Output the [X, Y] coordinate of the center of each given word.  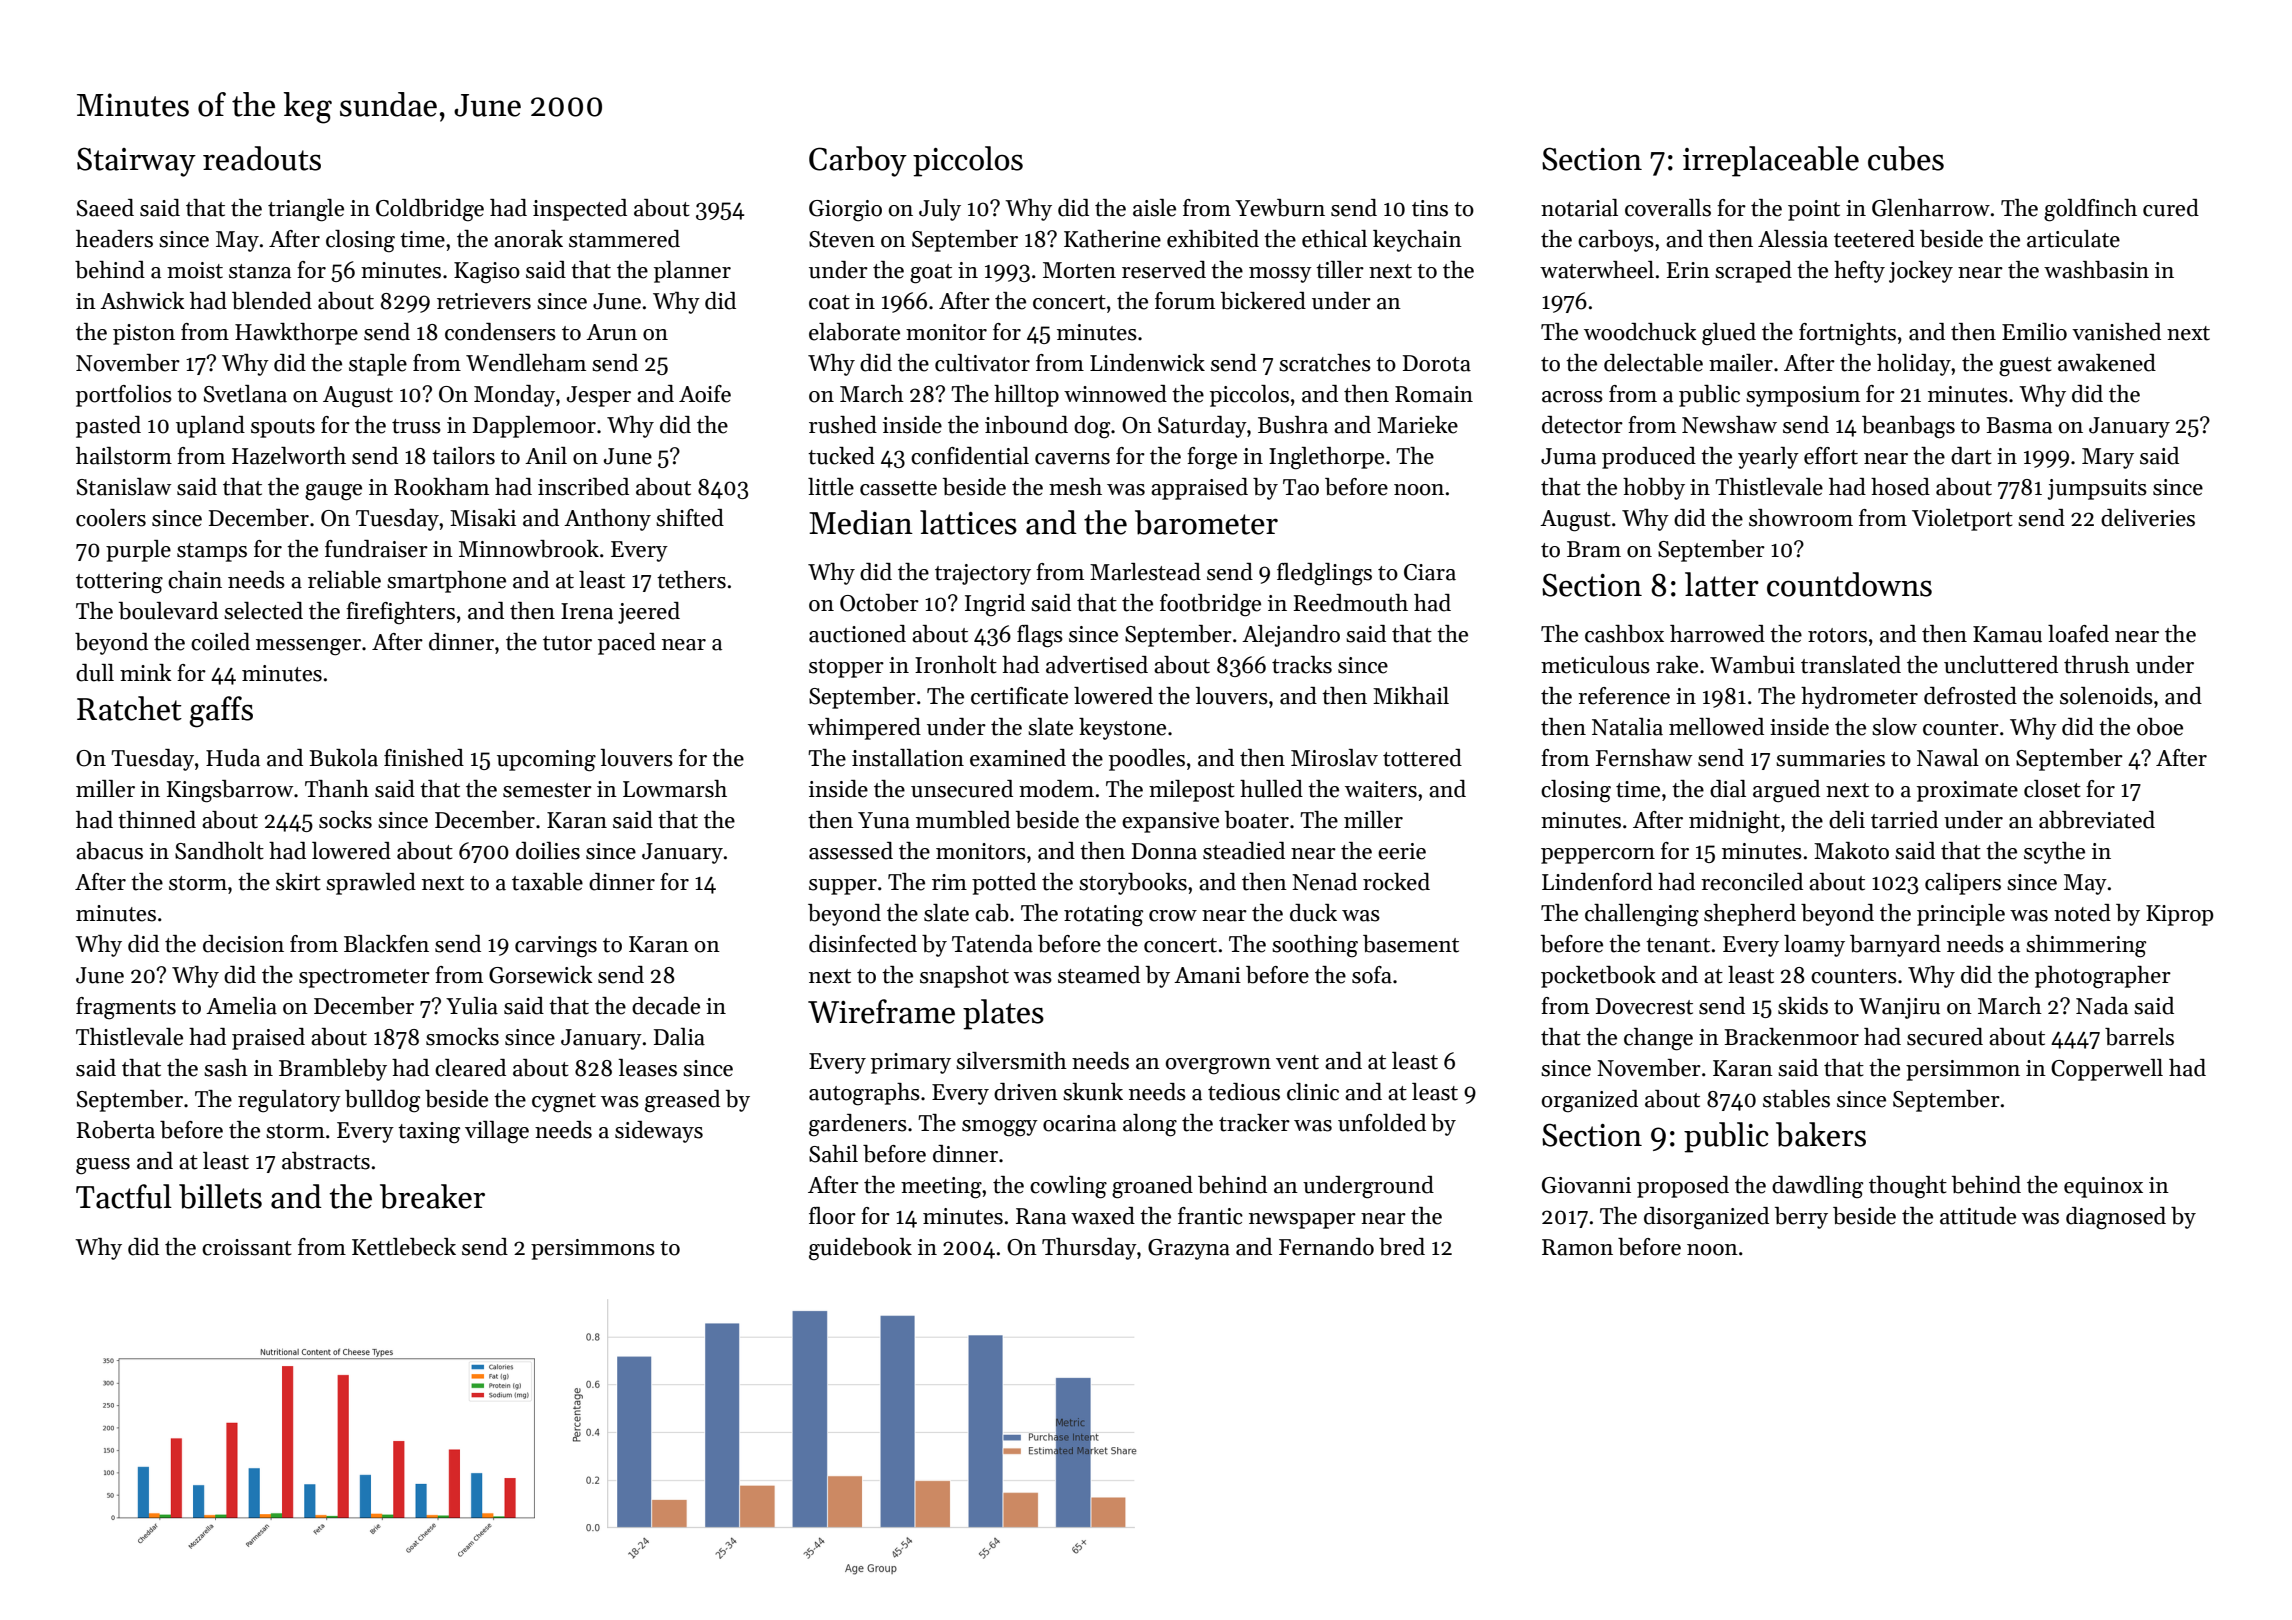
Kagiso [487, 273]
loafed [2078, 634]
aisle [1154, 208]
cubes [1906, 158]
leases [648, 1068]
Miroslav [1334, 758]
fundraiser [376, 549]
